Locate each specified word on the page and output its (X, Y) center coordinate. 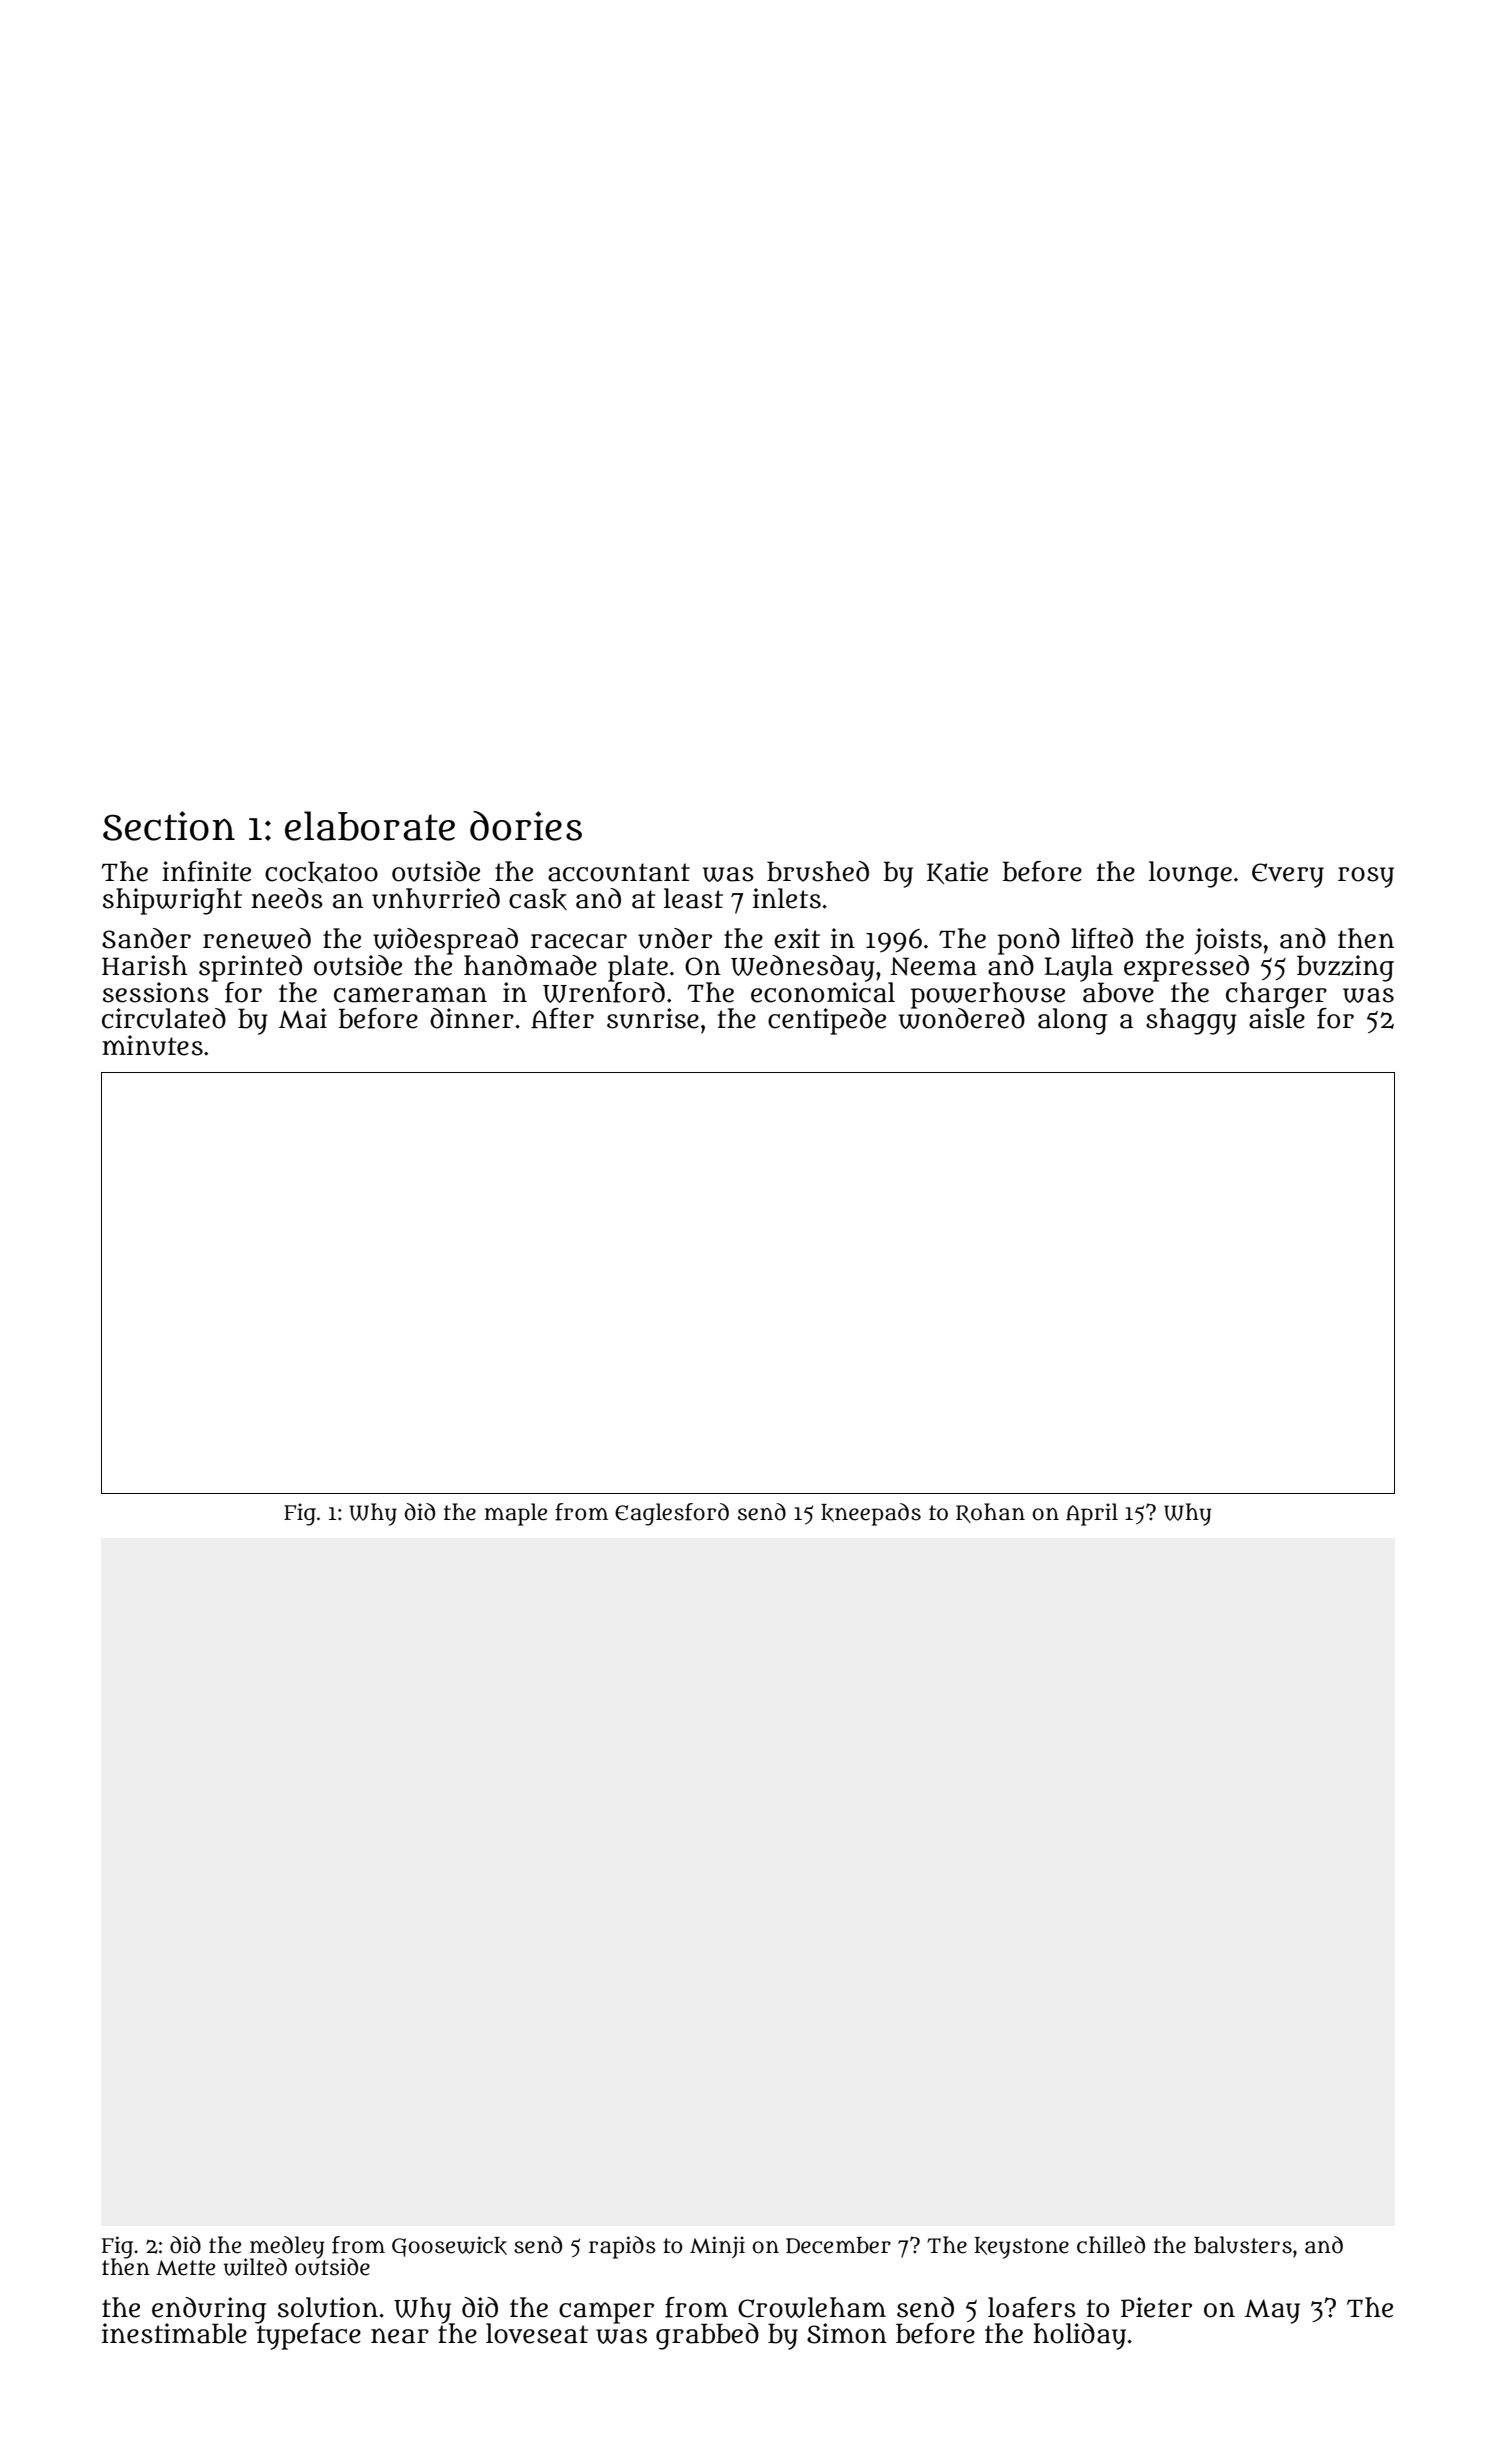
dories (526, 826)
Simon (847, 2333)
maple (515, 1514)
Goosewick (449, 2246)
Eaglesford (672, 1514)
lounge (1190, 874)
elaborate (370, 826)
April (1092, 1514)
